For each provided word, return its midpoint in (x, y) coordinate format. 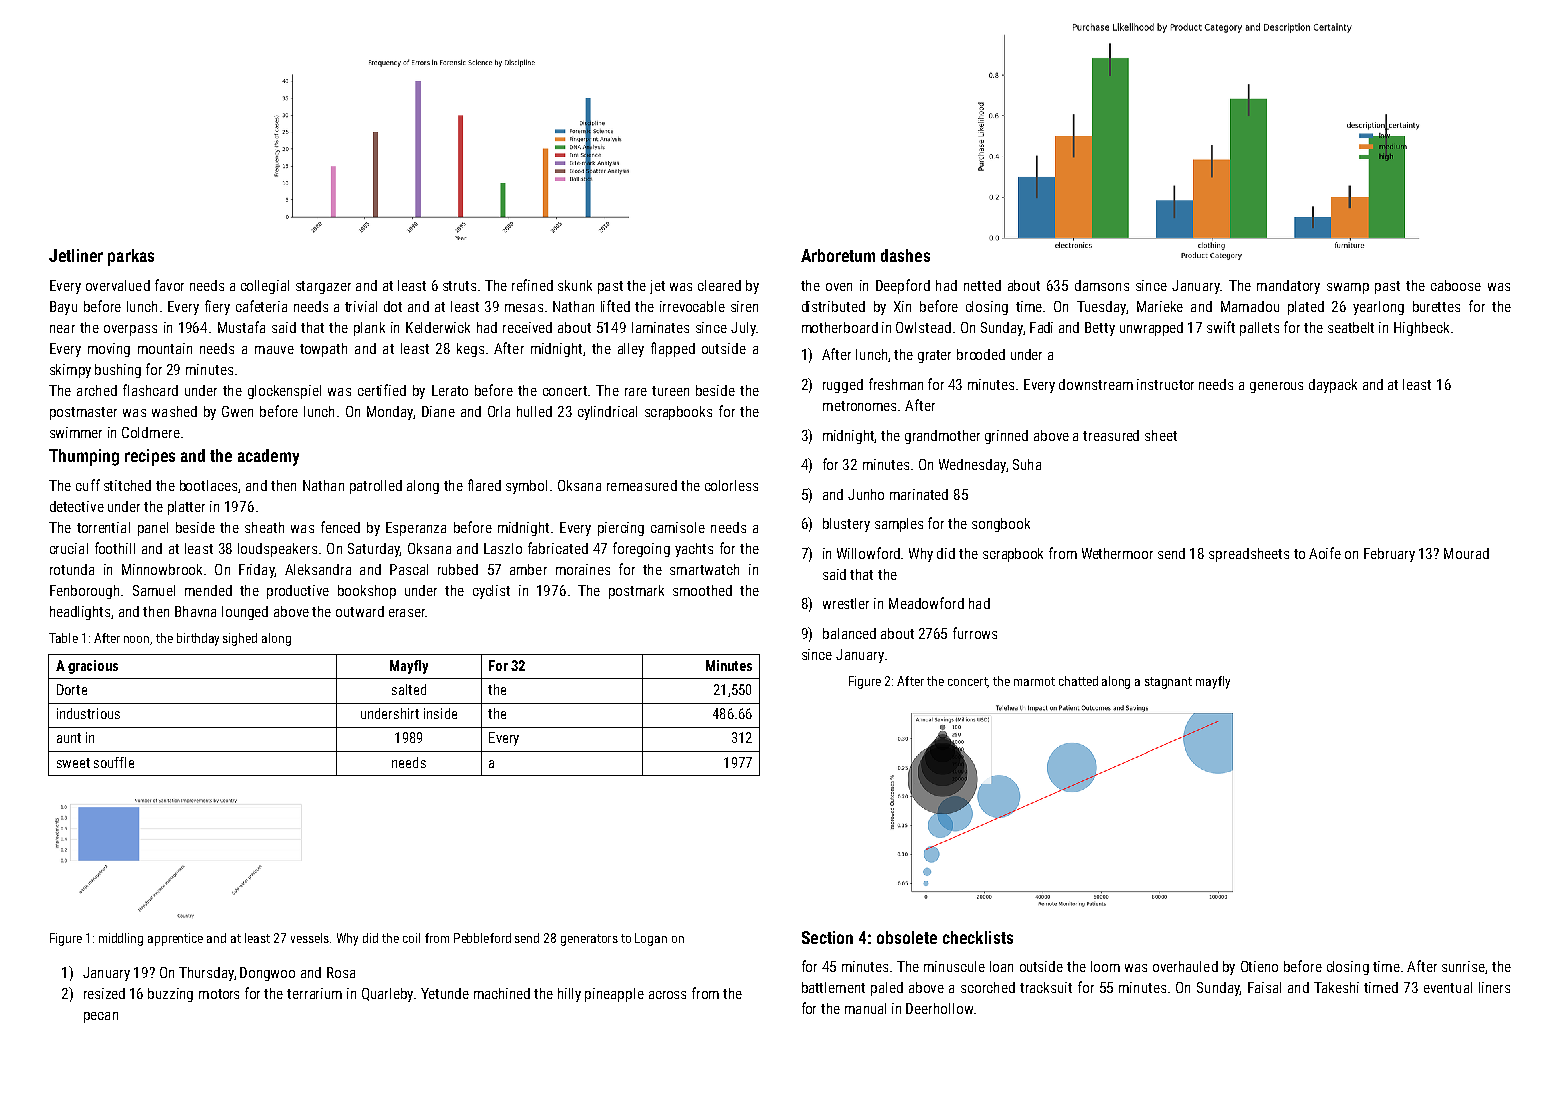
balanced (849, 633)
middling (121, 939)
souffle (114, 762)
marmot (1034, 681)
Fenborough (84, 592)
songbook (1001, 525)
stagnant (1168, 683)
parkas (131, 257)
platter (186, 508)
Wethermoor (1117, 553)
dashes (905, 255)
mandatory (1288, 287)
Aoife (1325, 553)
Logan (651, 939)
